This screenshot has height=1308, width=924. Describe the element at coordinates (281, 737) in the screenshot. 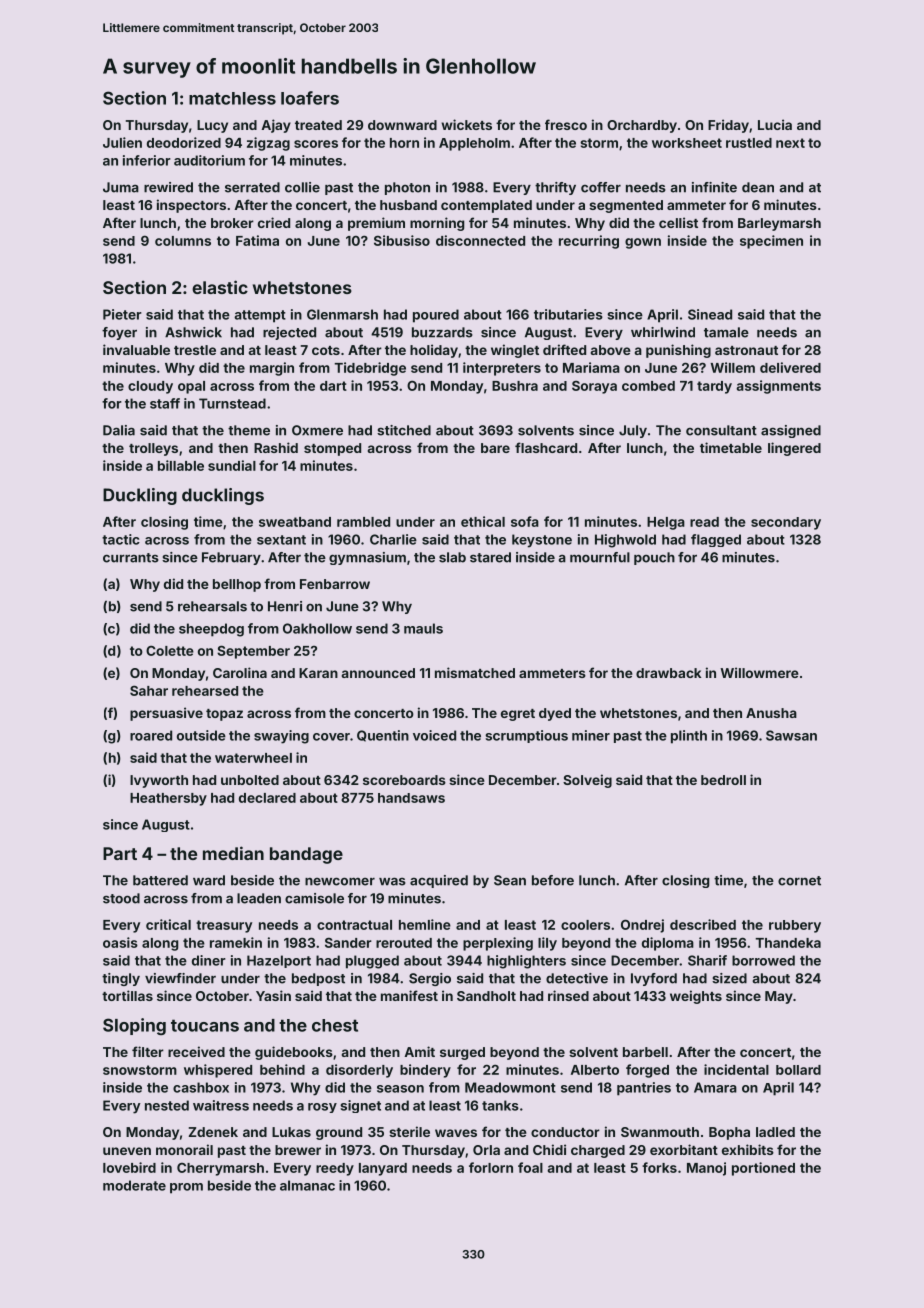

I see `swaying` at that location.
